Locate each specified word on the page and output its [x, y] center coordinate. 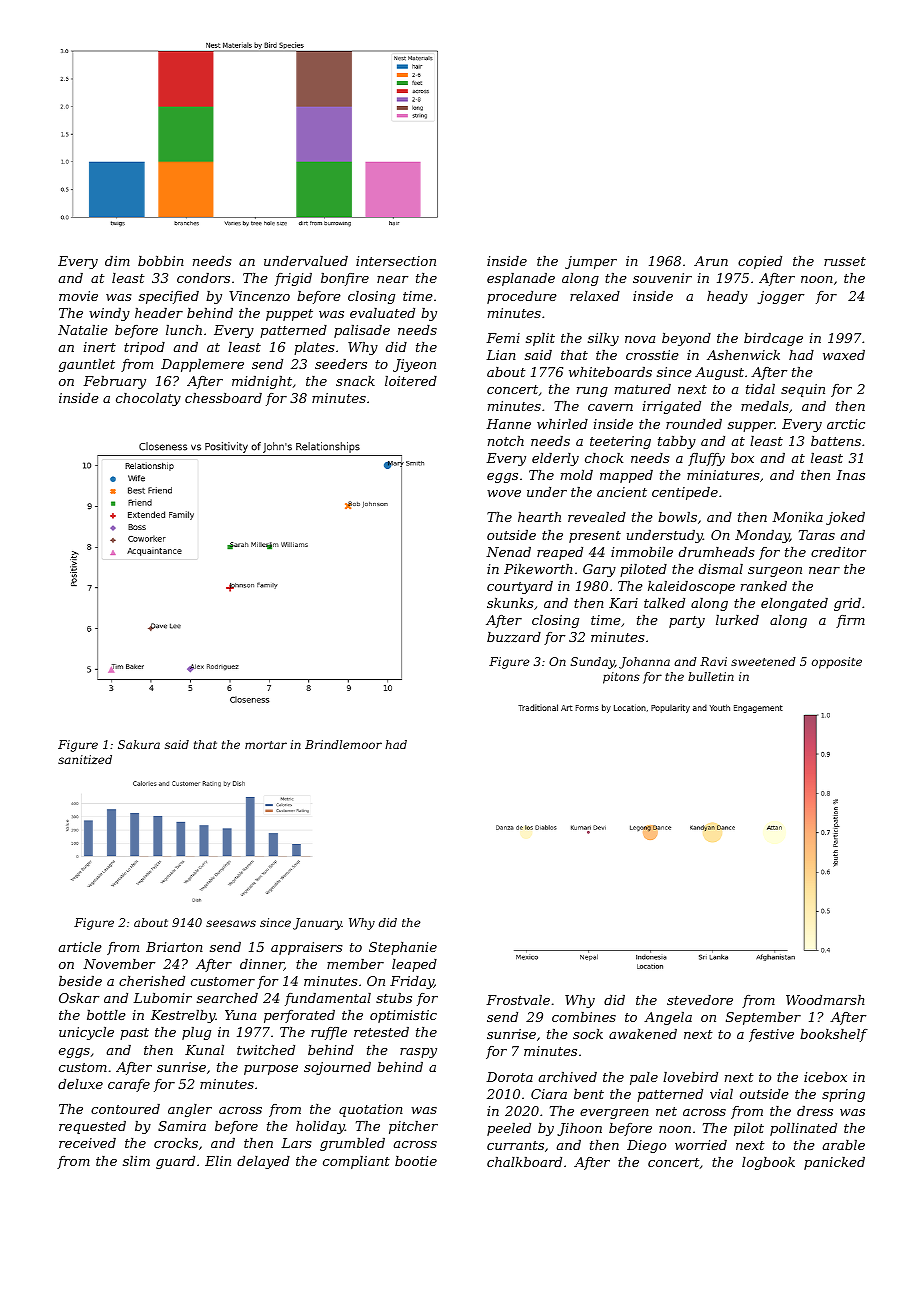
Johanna [644, 663]
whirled [562, 424]
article [80, 947]
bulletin [711, 676]
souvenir [662, 278]
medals [765, 406]
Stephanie [403, 948]
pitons [621, 678]
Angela [668, 1018]
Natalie [83, 330]
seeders [341, 364]
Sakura [139, 744]
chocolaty [148, 399]
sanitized [85, 759]
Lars [296, 1143]
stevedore [700, 1000]
